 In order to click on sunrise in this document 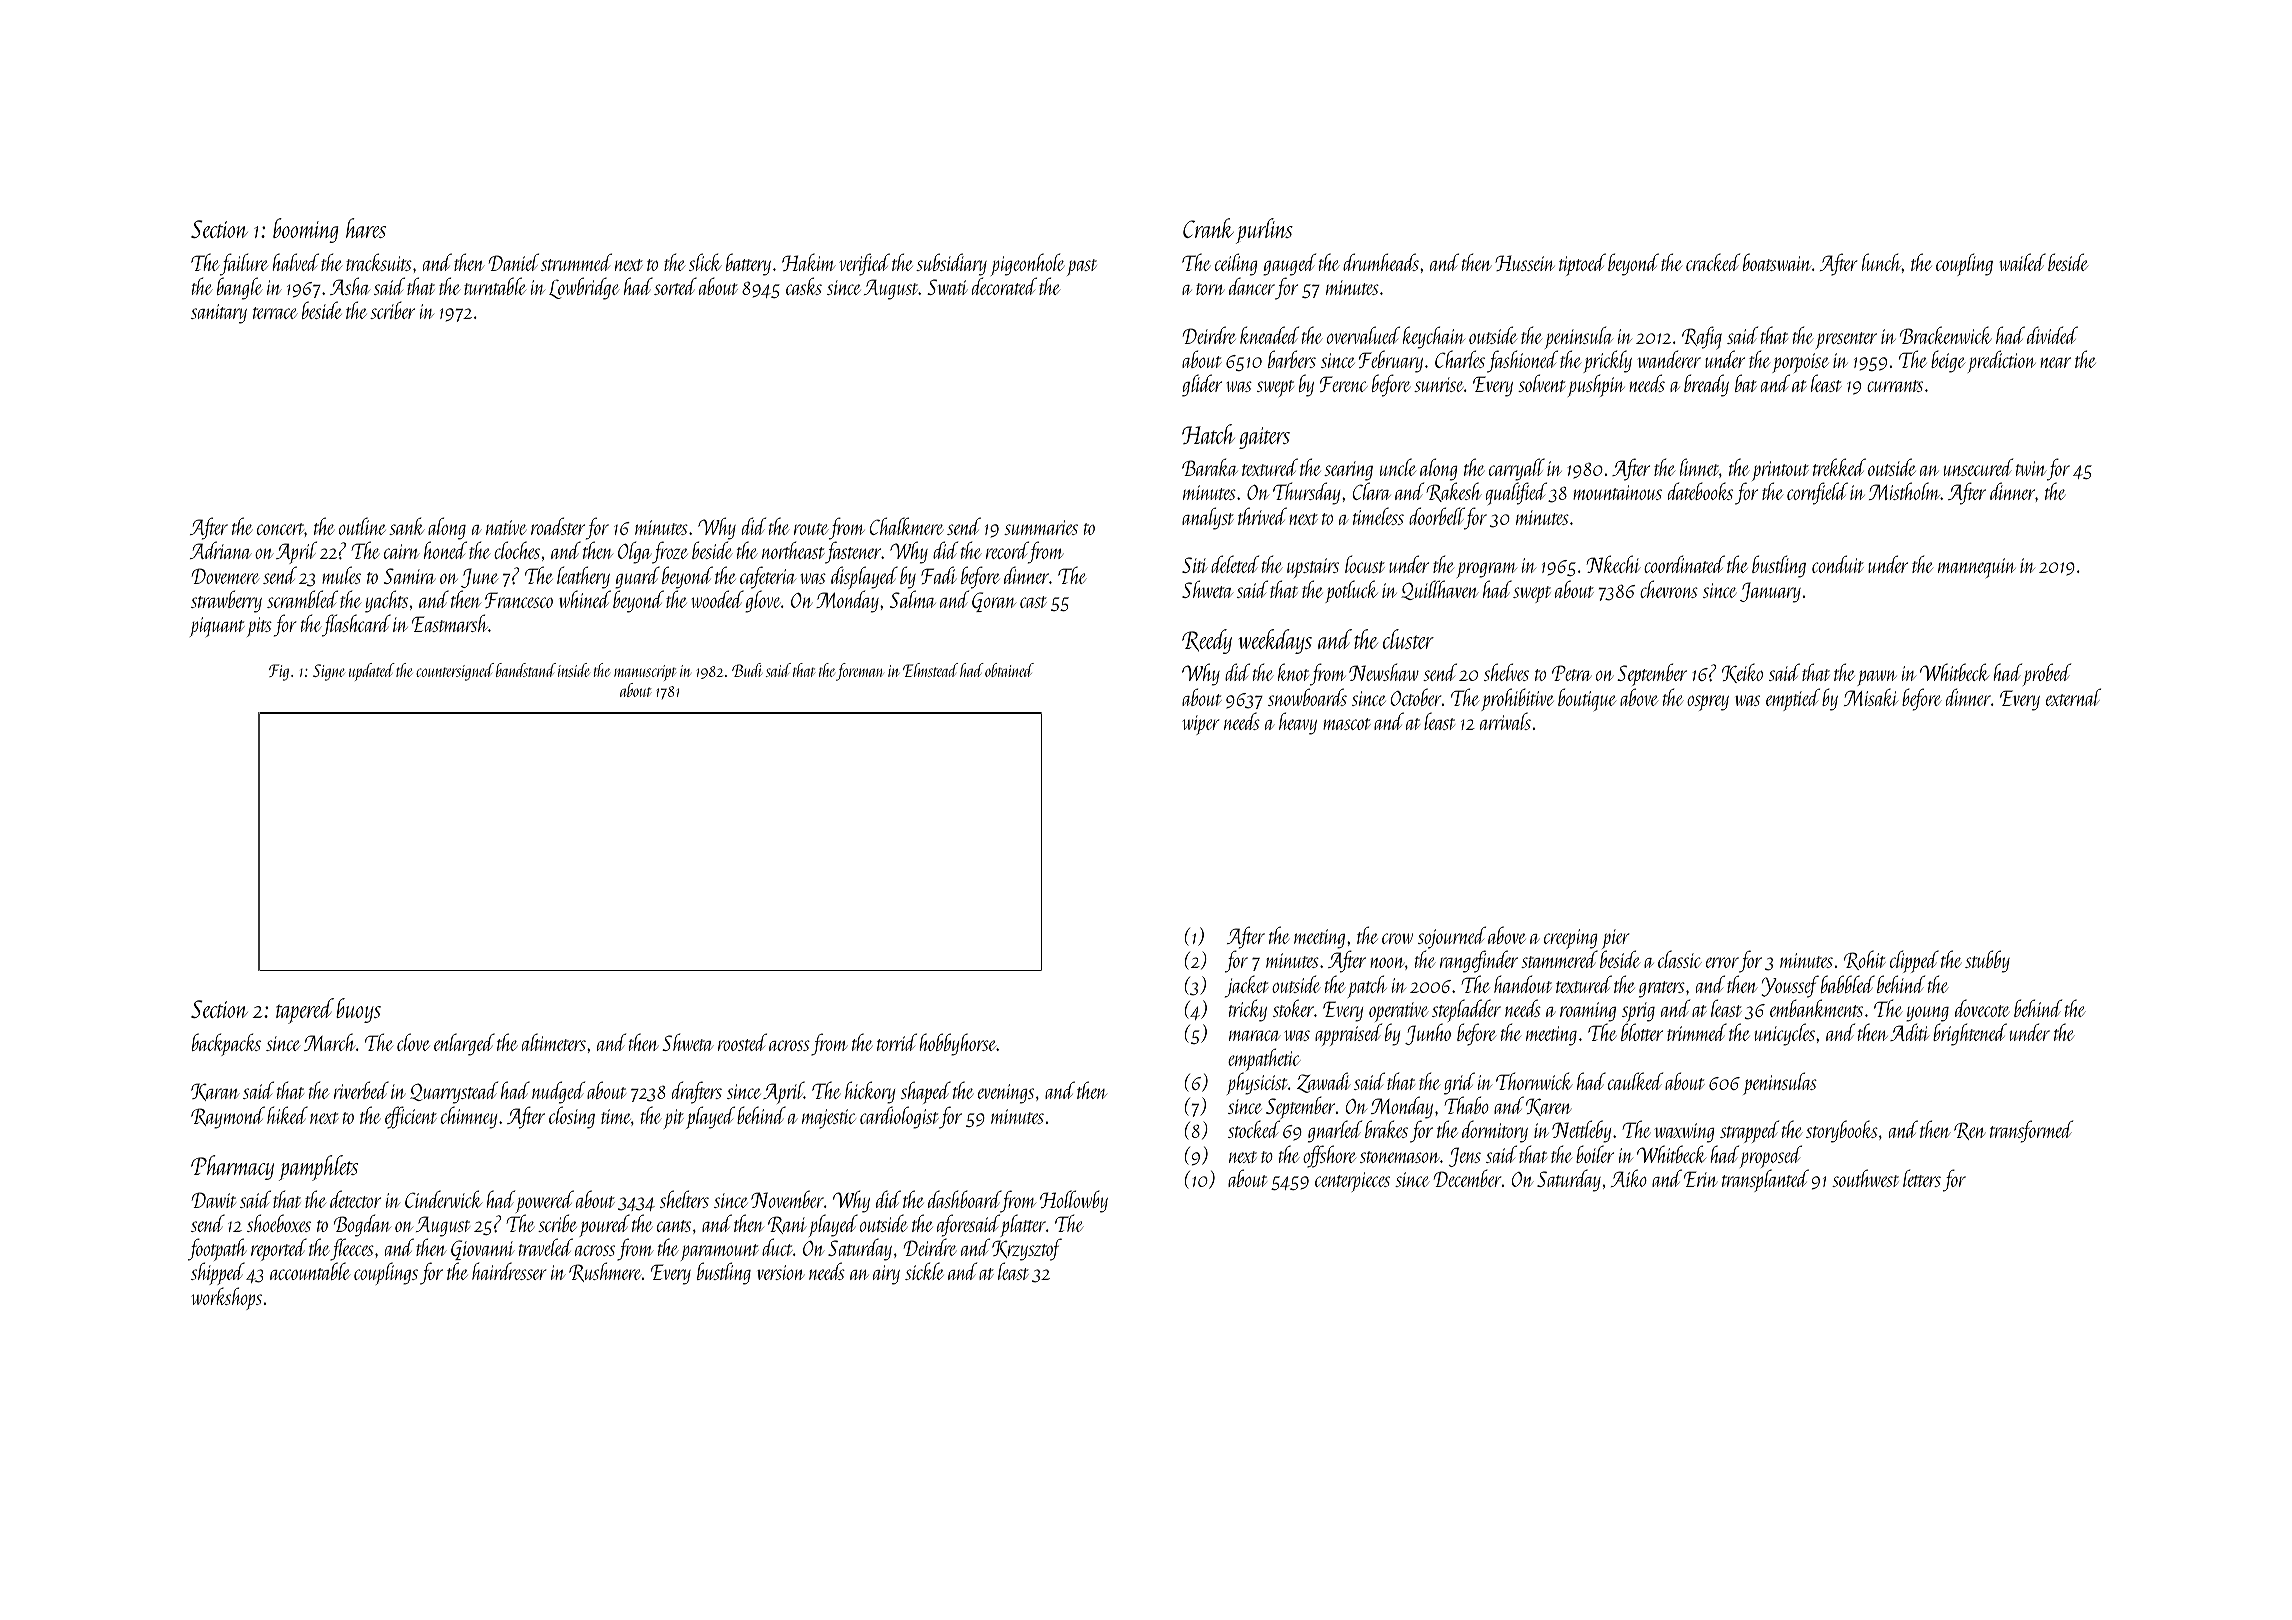, I will do `click(1438, 384)`.
